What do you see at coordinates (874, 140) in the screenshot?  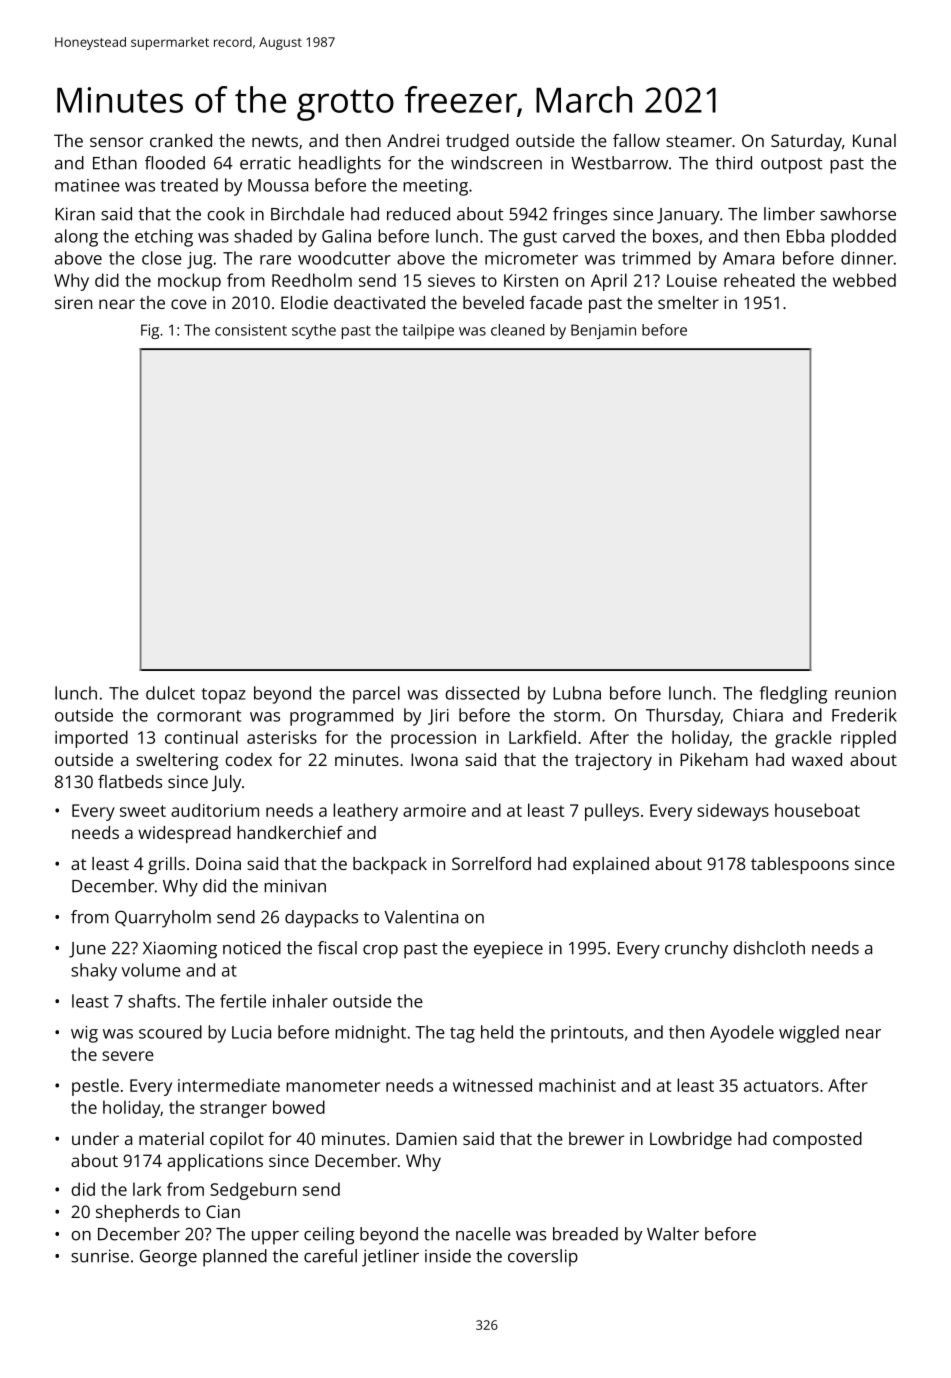 I see `Kunal` at bounding box center [874, 140].
